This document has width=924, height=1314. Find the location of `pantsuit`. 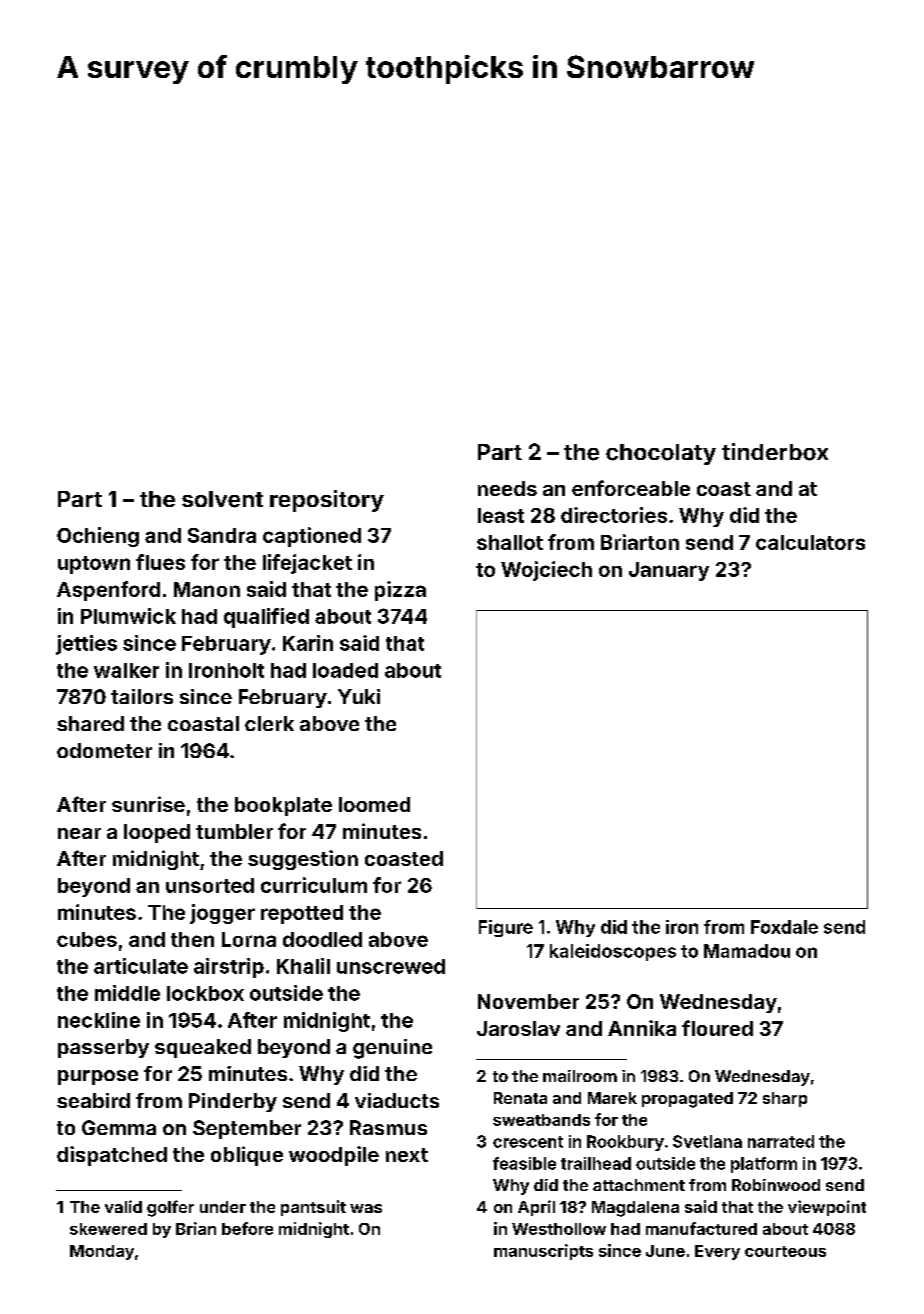

pantsuit is located at coordinates (313, 1208).
